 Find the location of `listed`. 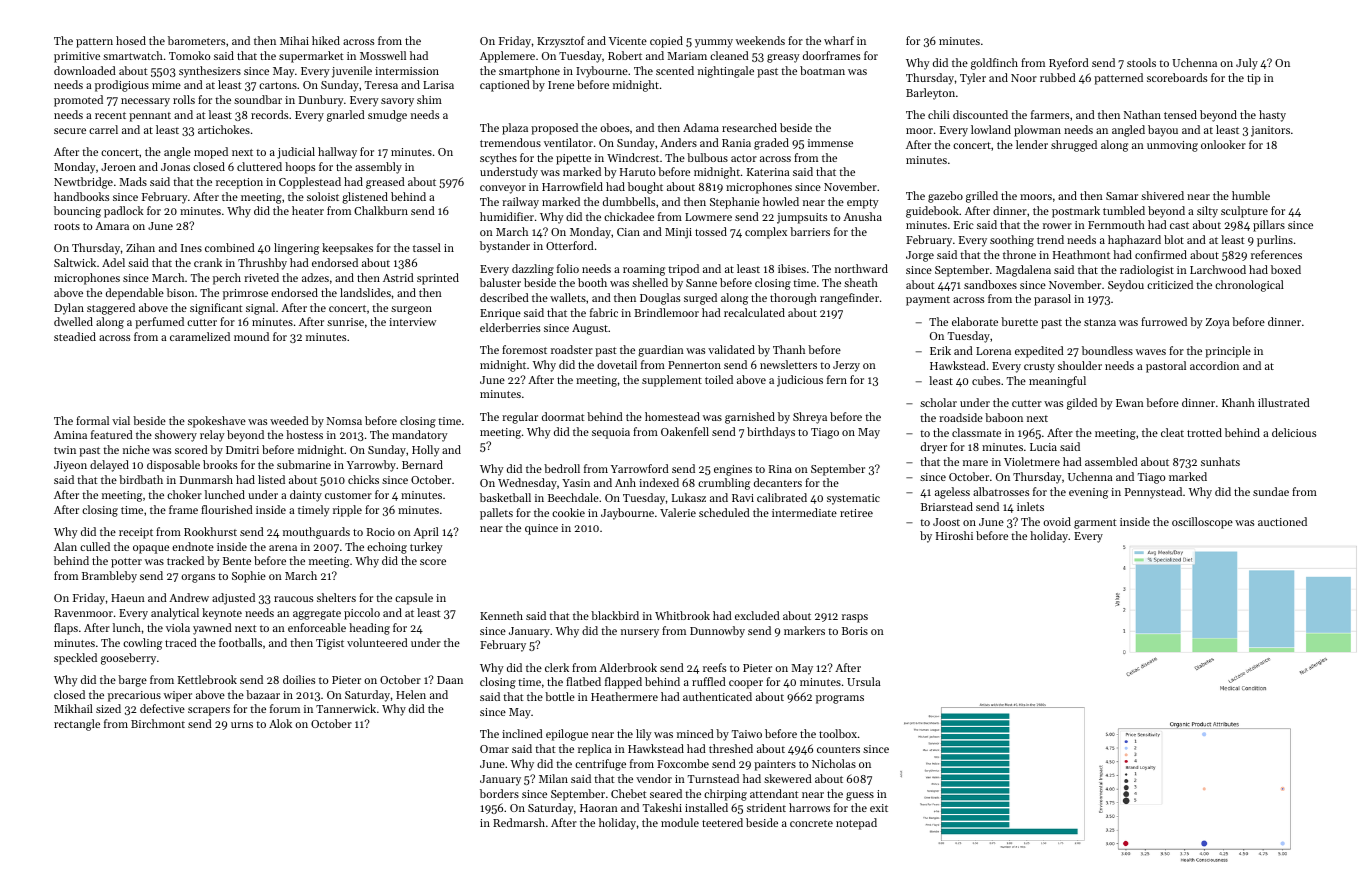

listed is located at coordinates (271, 479).
